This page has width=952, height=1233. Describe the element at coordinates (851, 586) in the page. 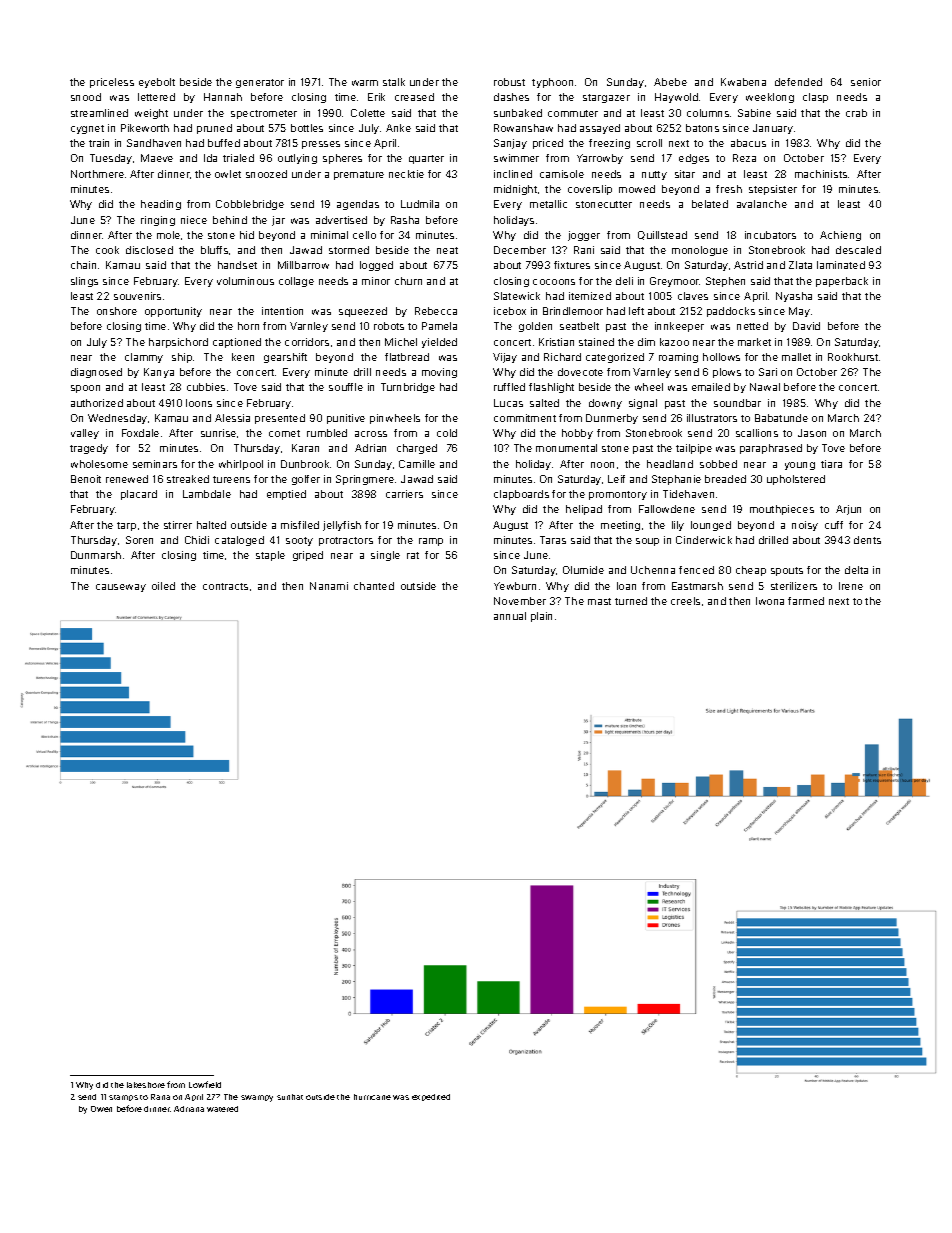

I see `Irene` at that location.
